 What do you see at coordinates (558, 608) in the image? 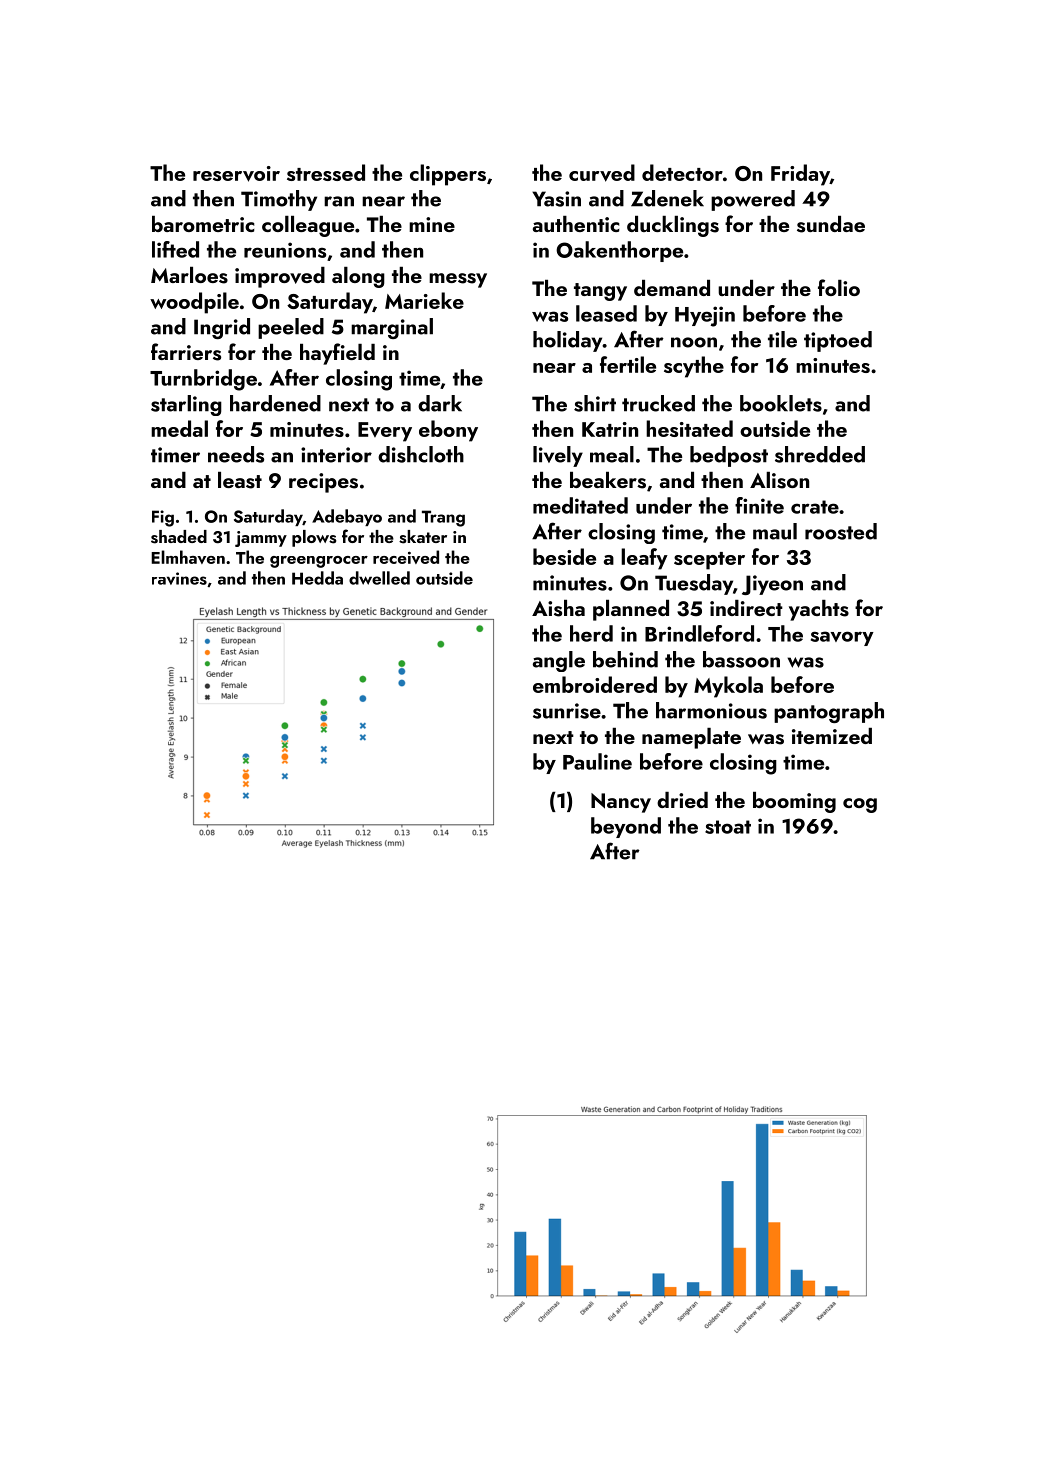
I see `Aisha` at bounding box center [558, 608].
